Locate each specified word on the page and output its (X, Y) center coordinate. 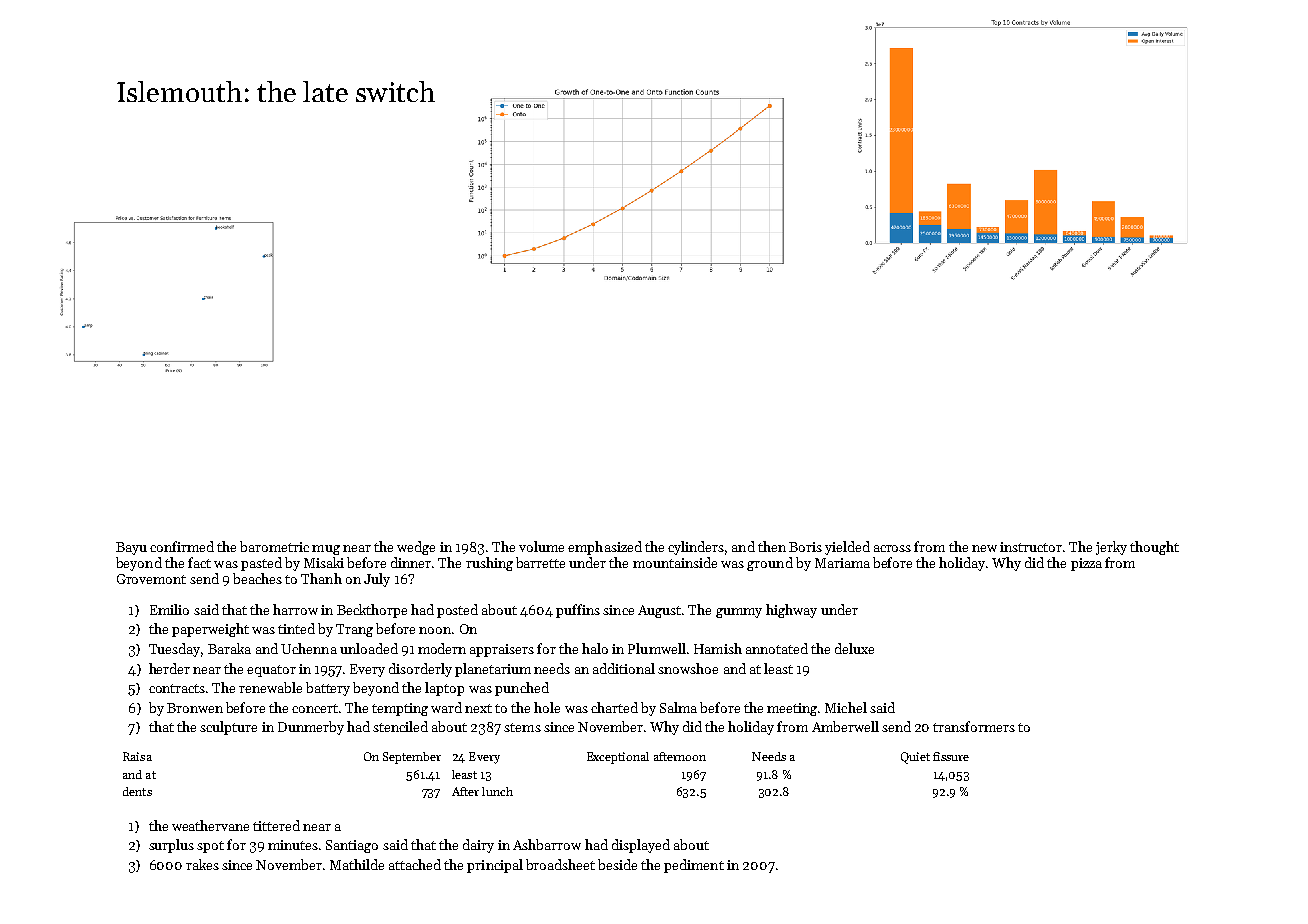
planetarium (493, 670)
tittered (276, 825)
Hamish (718, 648)
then (772, 546)
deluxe (854, 648)
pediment (694, 866)
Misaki (324, 562)
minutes (293, 845)
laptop (444, 689)
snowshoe (688, 668)
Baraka (229, 648)
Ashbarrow (547, 844)
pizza (1086, 564)
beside (617, 864)
